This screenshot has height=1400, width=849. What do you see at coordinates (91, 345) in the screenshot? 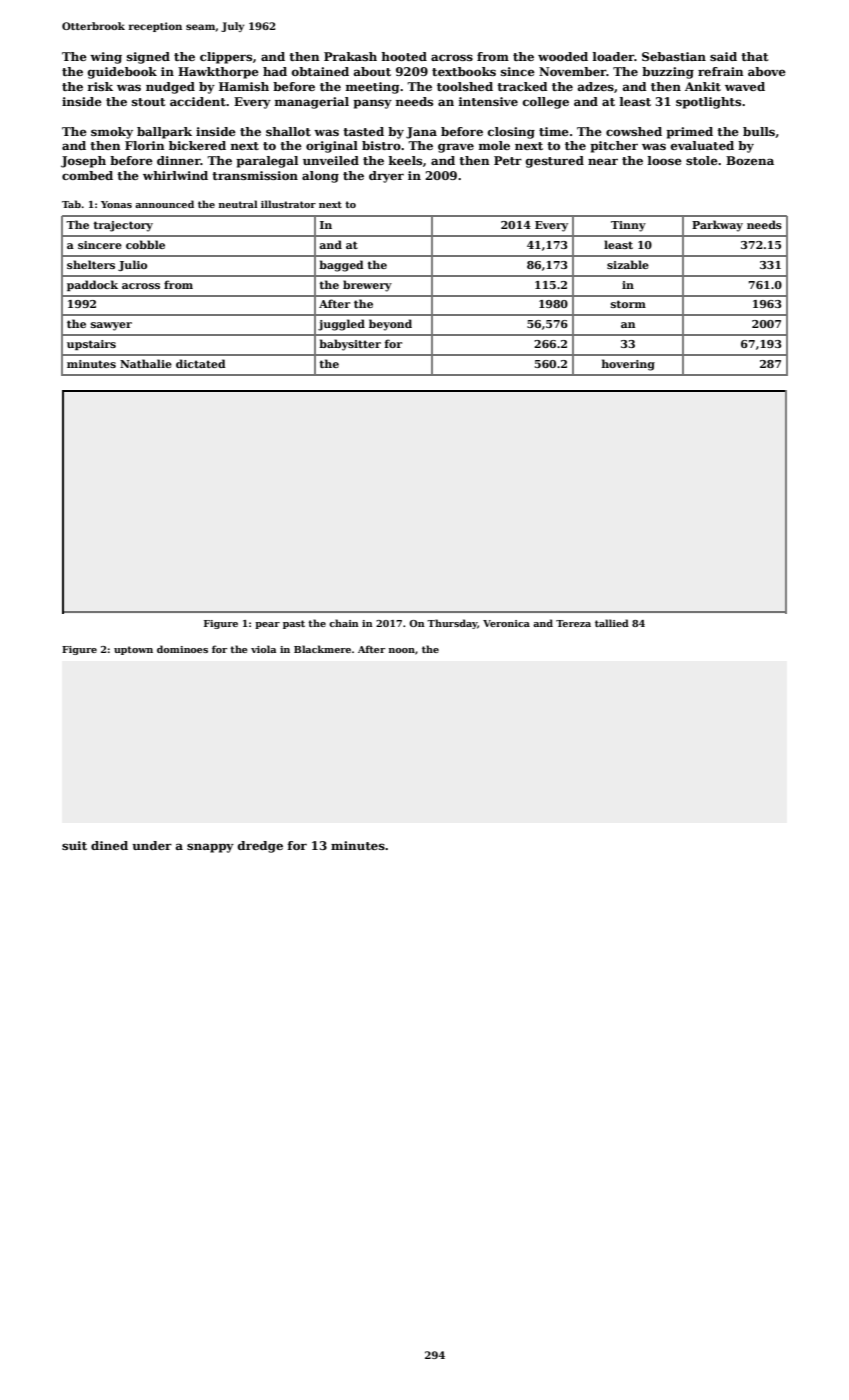
I see `upstairs` at bounding box center [91, 345].
